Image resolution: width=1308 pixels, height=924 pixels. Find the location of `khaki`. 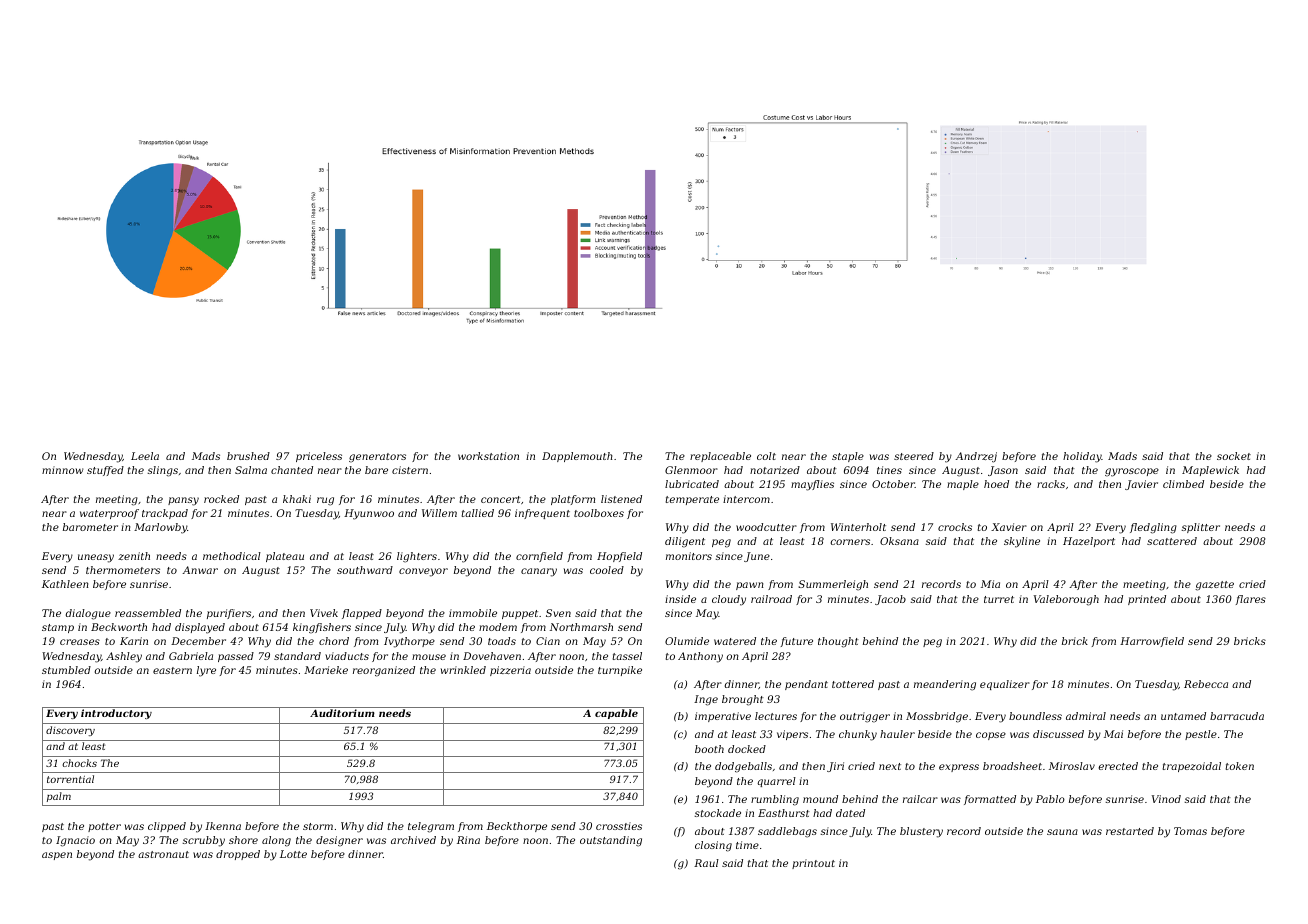

khaki is located at coordinates (297, 499).
